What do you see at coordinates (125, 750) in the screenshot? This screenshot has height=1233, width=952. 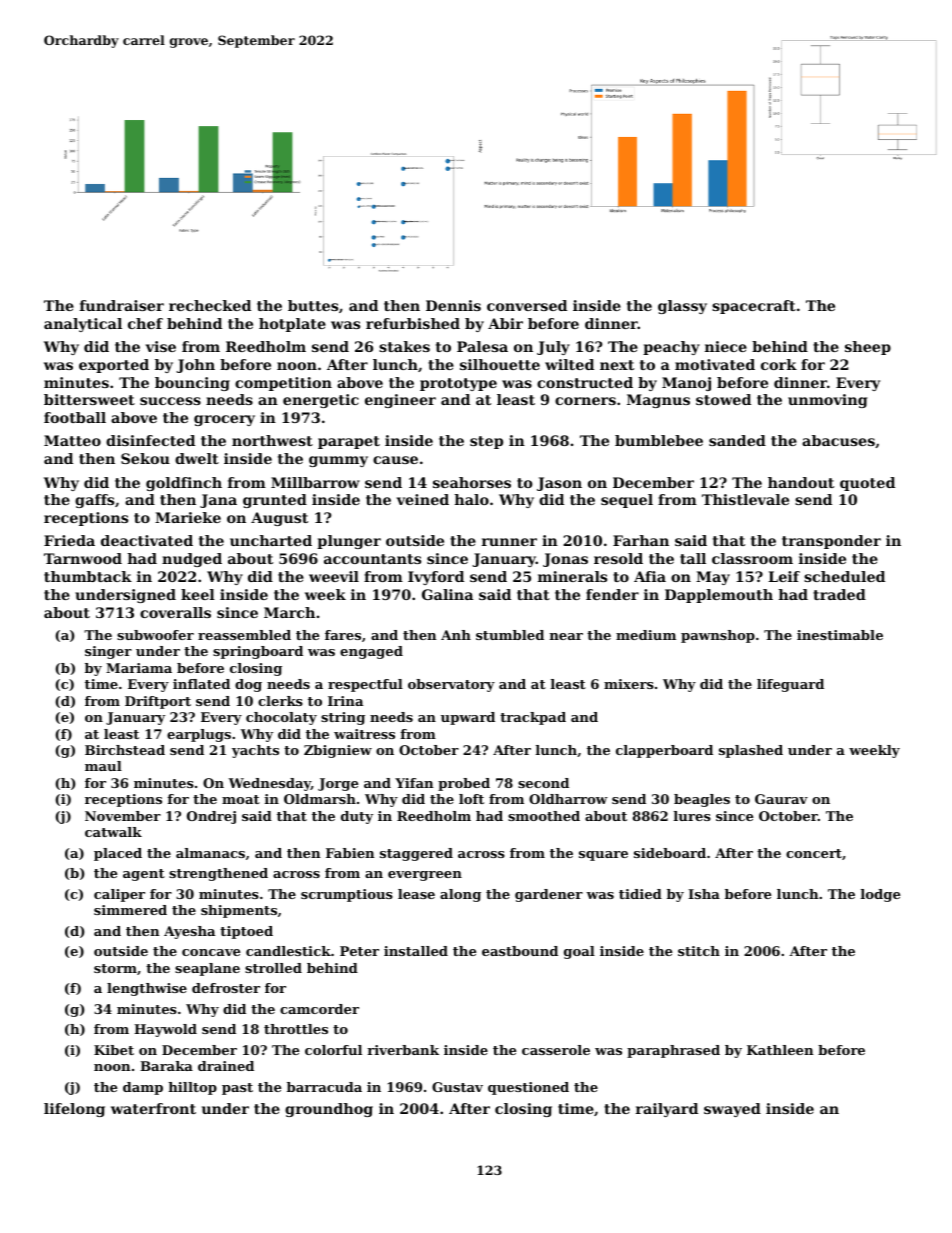 I see `Birchstead` at bounding box center [125, 750].
